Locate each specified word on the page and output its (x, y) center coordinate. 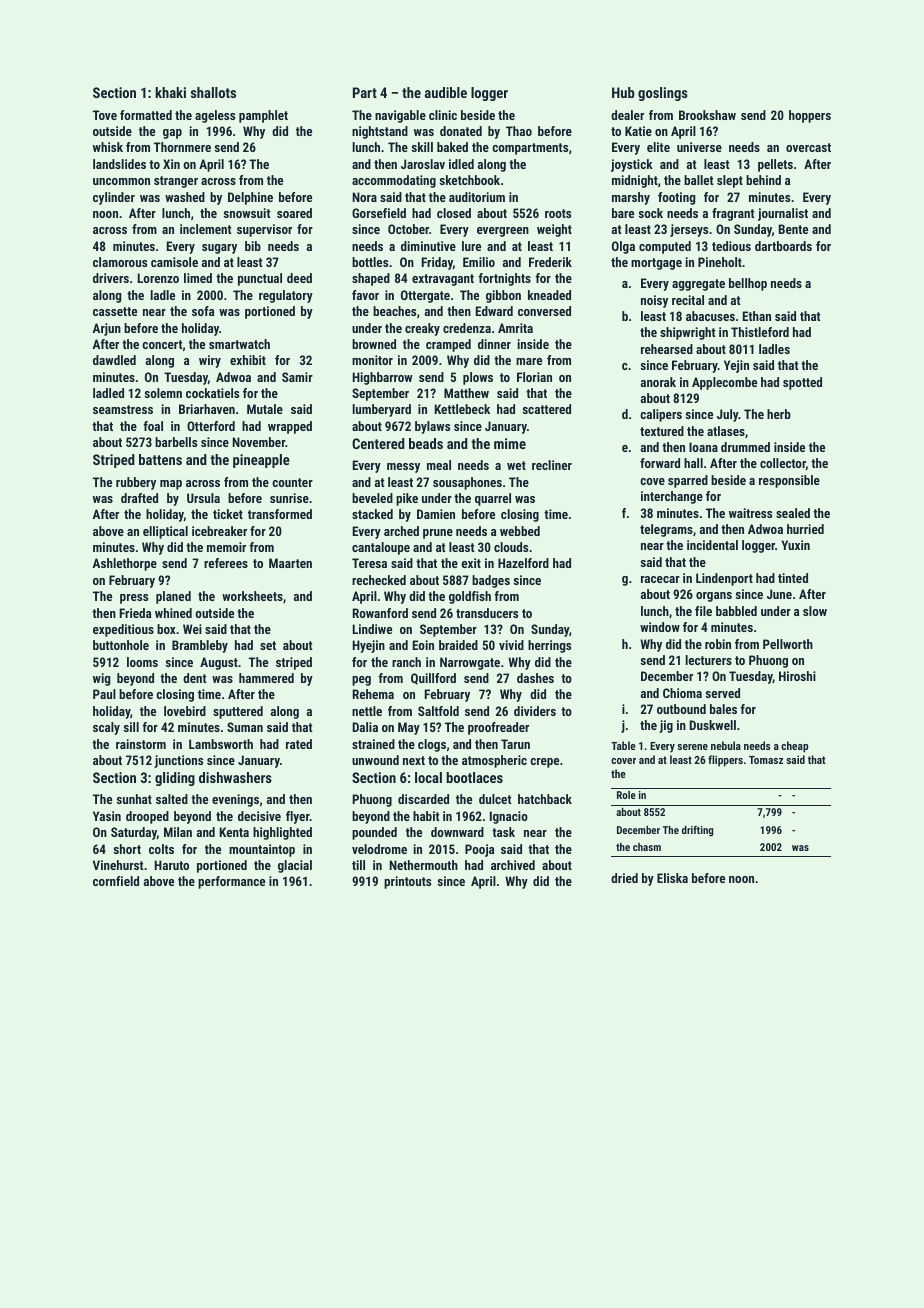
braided (458, 645)
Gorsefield (379, 213)
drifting (697, 831)
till (358, 865)
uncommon (121, 181)
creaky (422, 329)
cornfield (116, 881)
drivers (111, 278)
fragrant (733, 214)
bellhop (748, 284)
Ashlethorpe (125, 564)
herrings (549, 646)
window (660, 627)
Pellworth (788, 644)
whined (173, 613)
